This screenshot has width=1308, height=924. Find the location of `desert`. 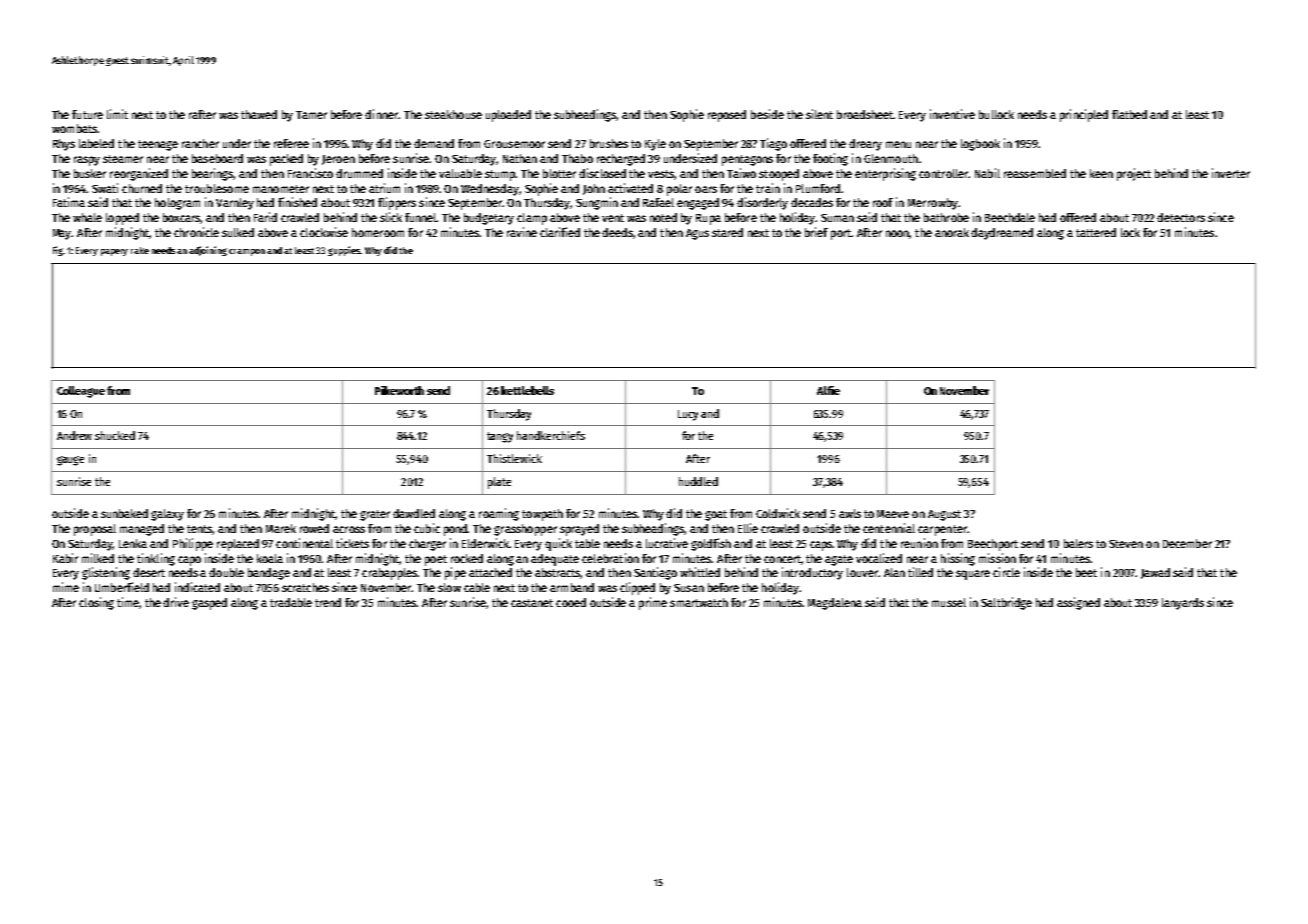

desert is located at coordinates (149, 572).
